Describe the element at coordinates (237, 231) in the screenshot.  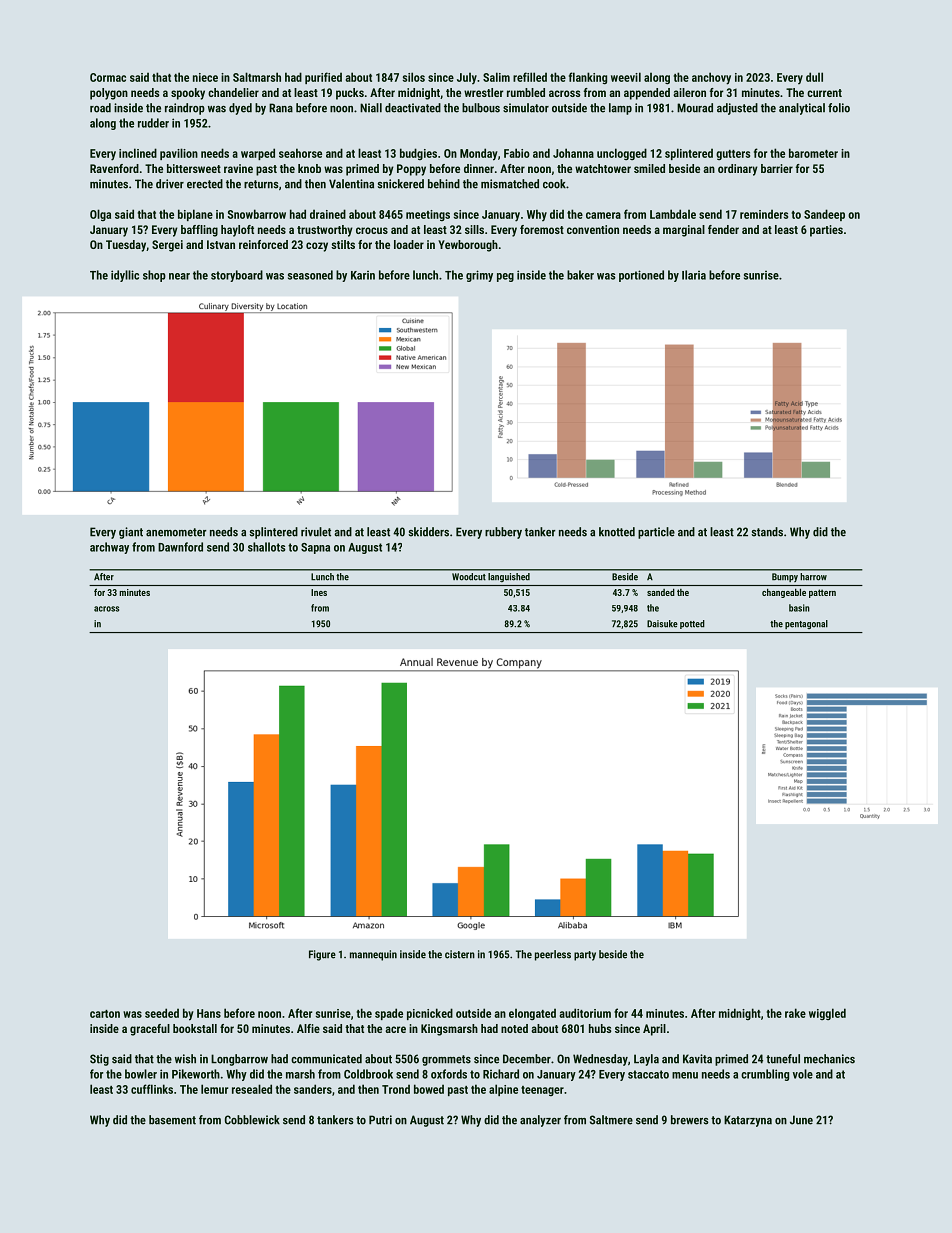
I see `hayloft` at that location.
